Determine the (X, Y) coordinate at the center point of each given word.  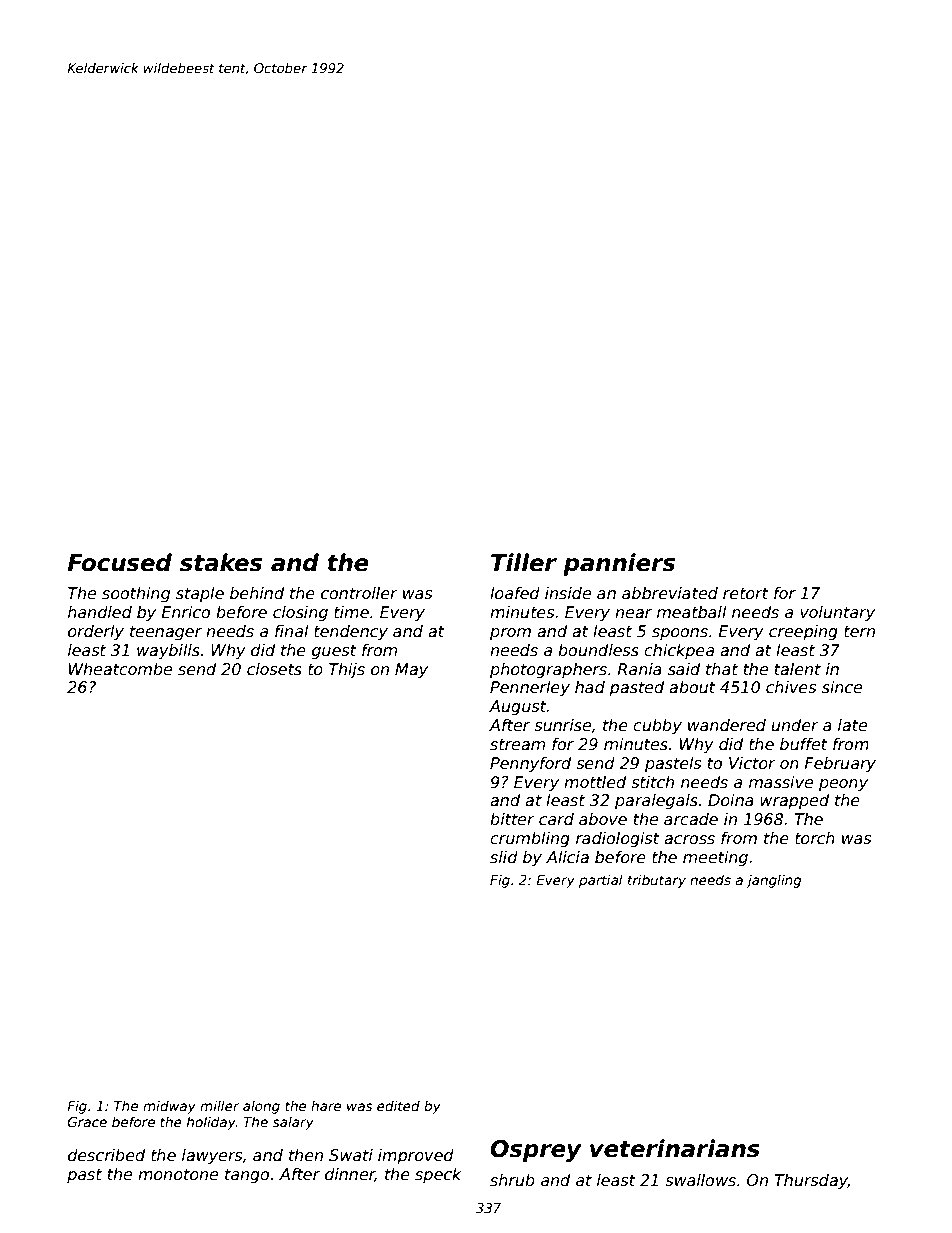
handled (100, 612)
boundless (598, 650)
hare (326, 1105)
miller (219, 1105)
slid (504, 857)
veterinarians (675, 1148)
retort (746, 593)
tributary (657, 881)
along (261, 1107)
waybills (168, 652)
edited (398, 1105)
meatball (692, 612)
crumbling (530, 839)
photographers (548, 670)
